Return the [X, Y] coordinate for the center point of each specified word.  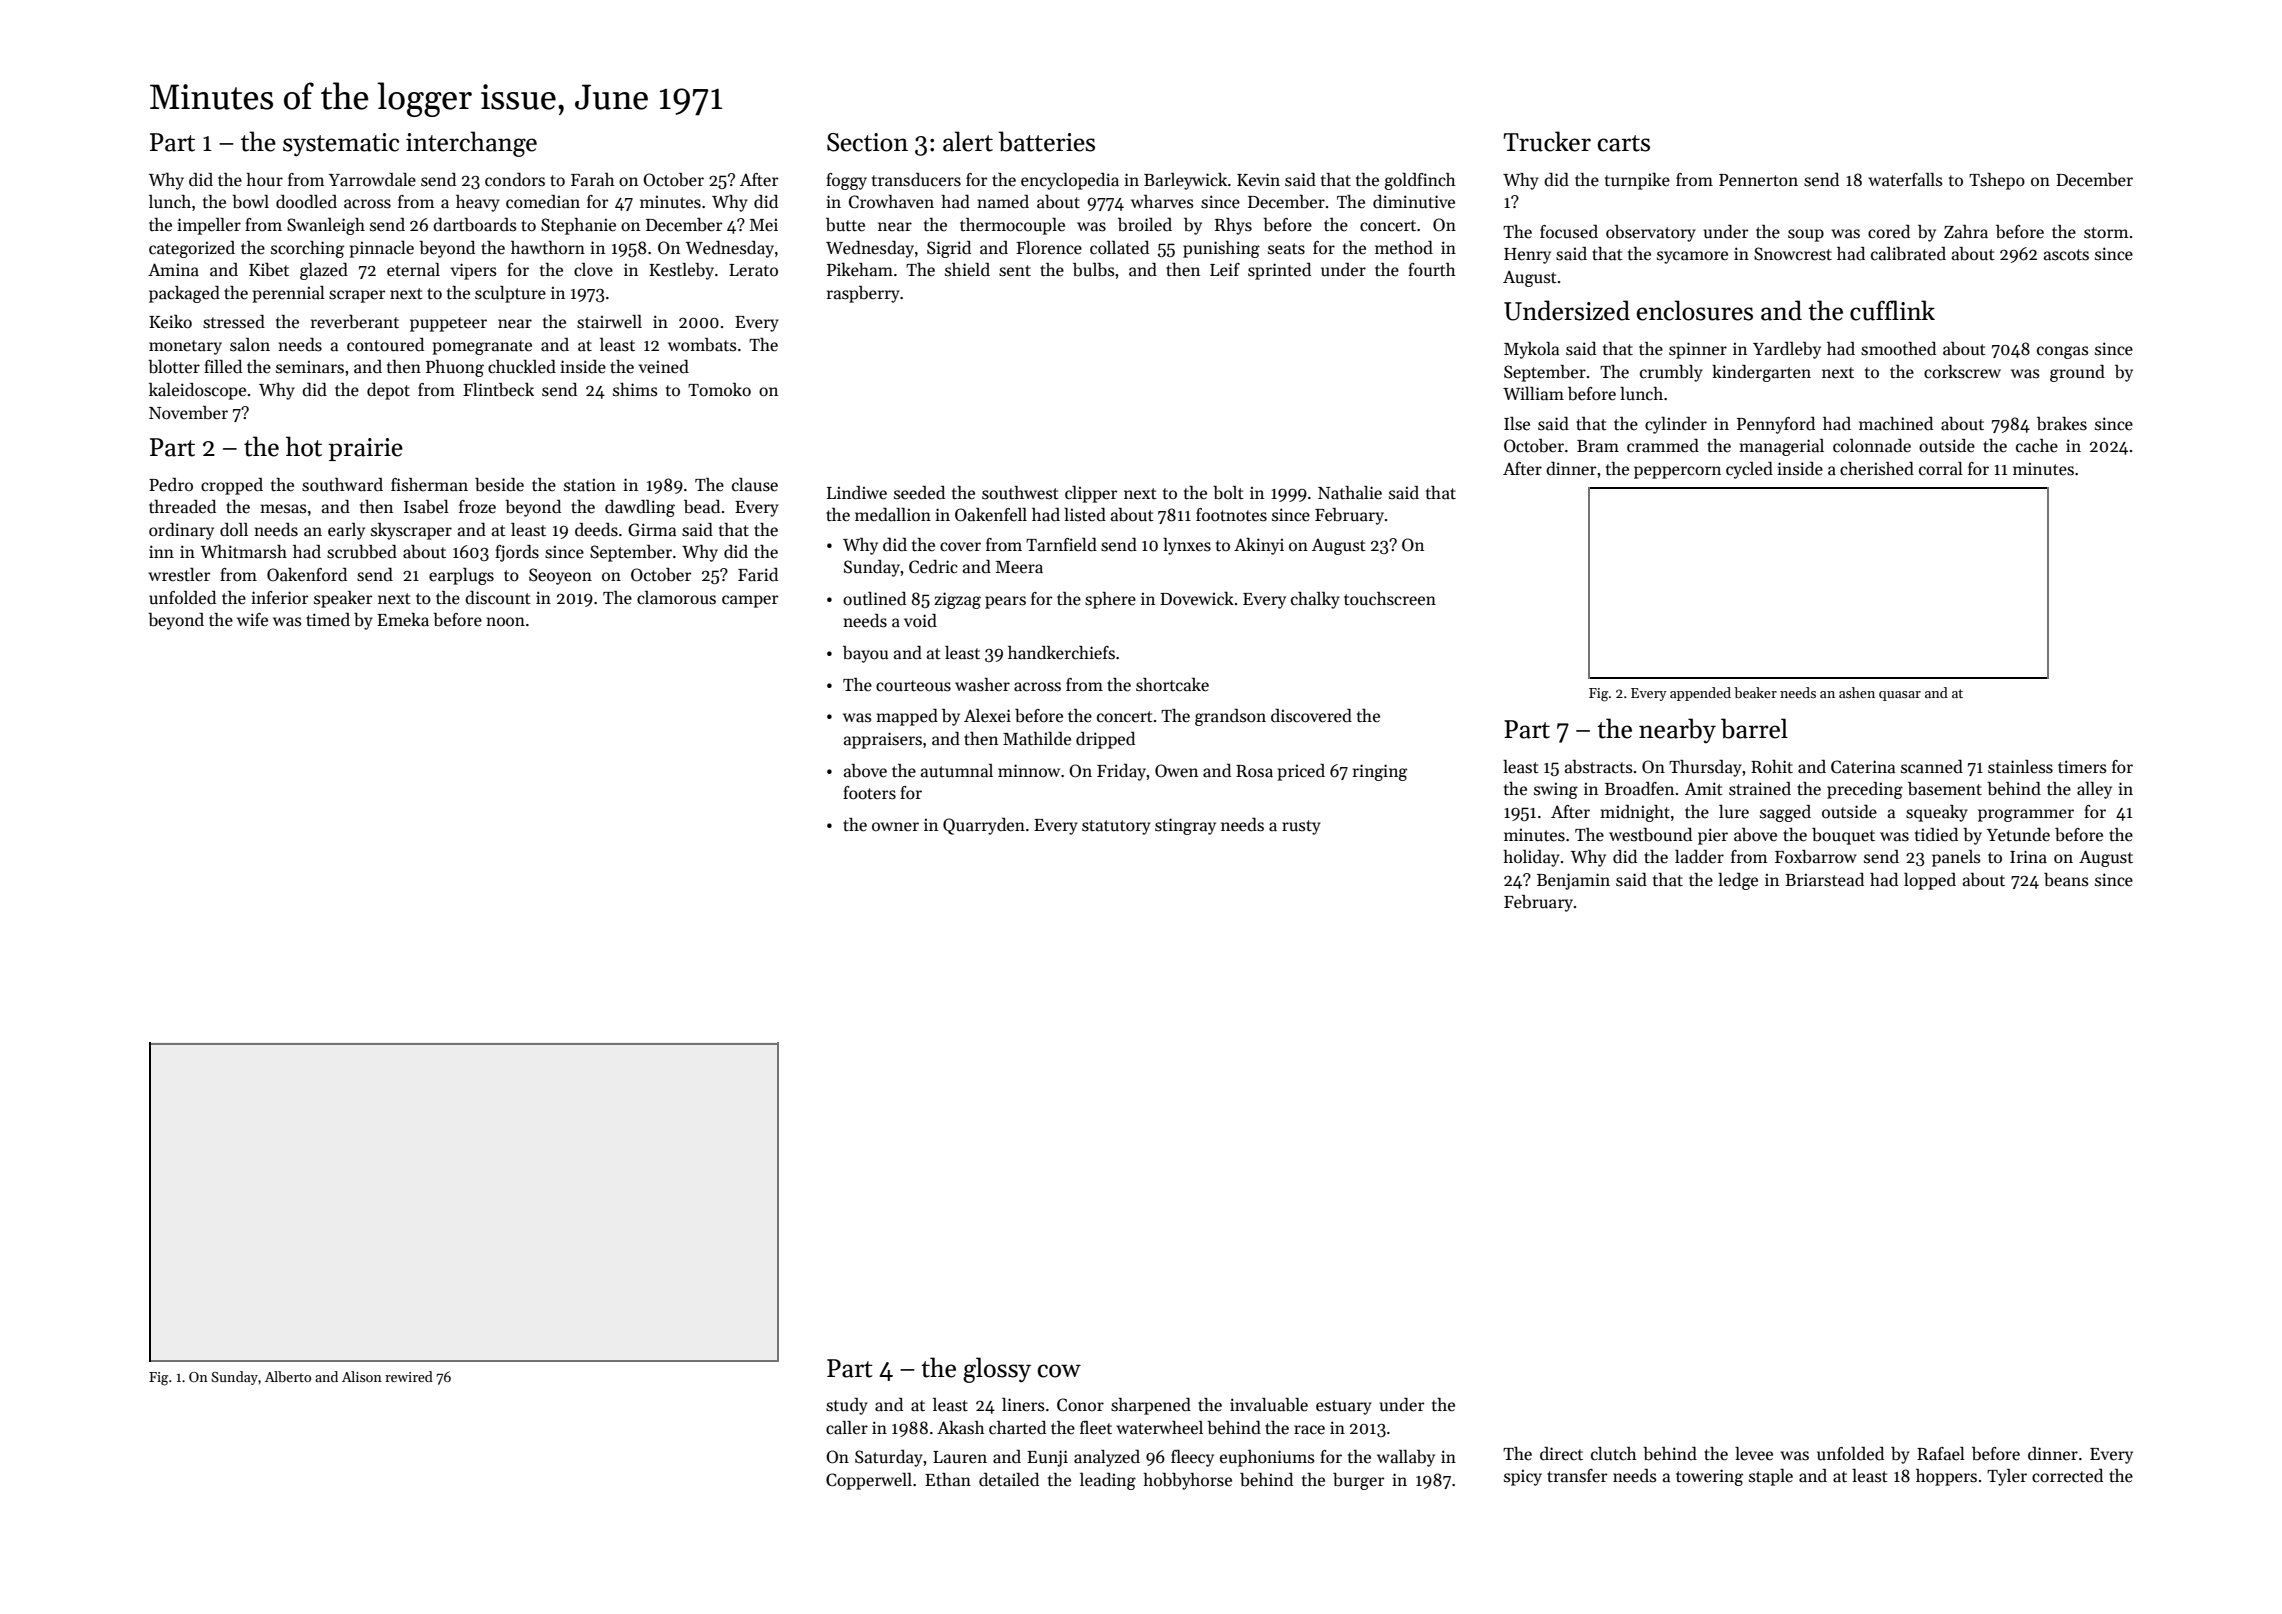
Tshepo [1997, 181]
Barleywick [1185, 181]
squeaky [1937, 813]
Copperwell [869, 1481]
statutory [1116, 827]
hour [264, 179]
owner [895, 827]
